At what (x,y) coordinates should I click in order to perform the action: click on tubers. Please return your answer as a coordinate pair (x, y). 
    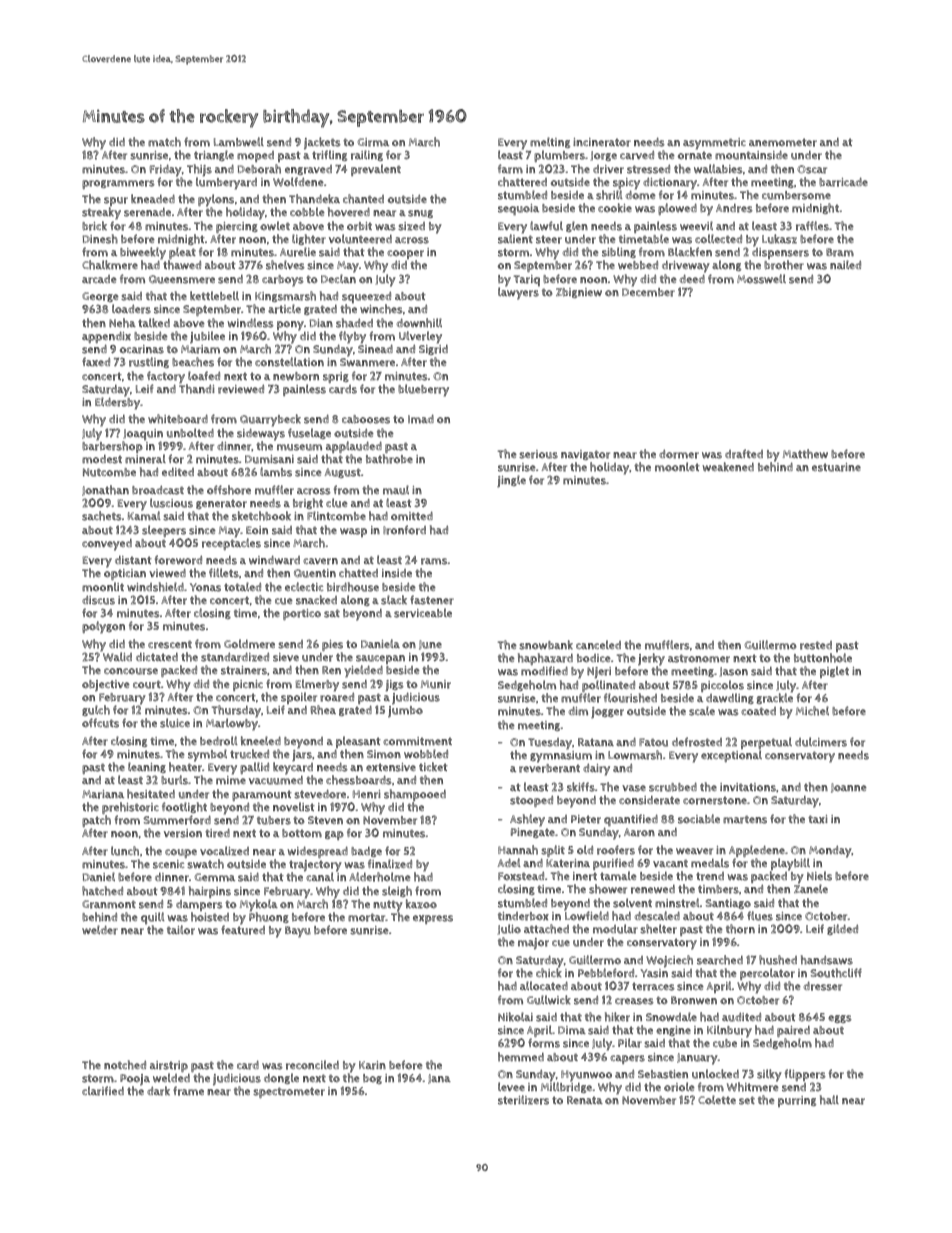
    Looking at the image, I should click on (274, 820).
